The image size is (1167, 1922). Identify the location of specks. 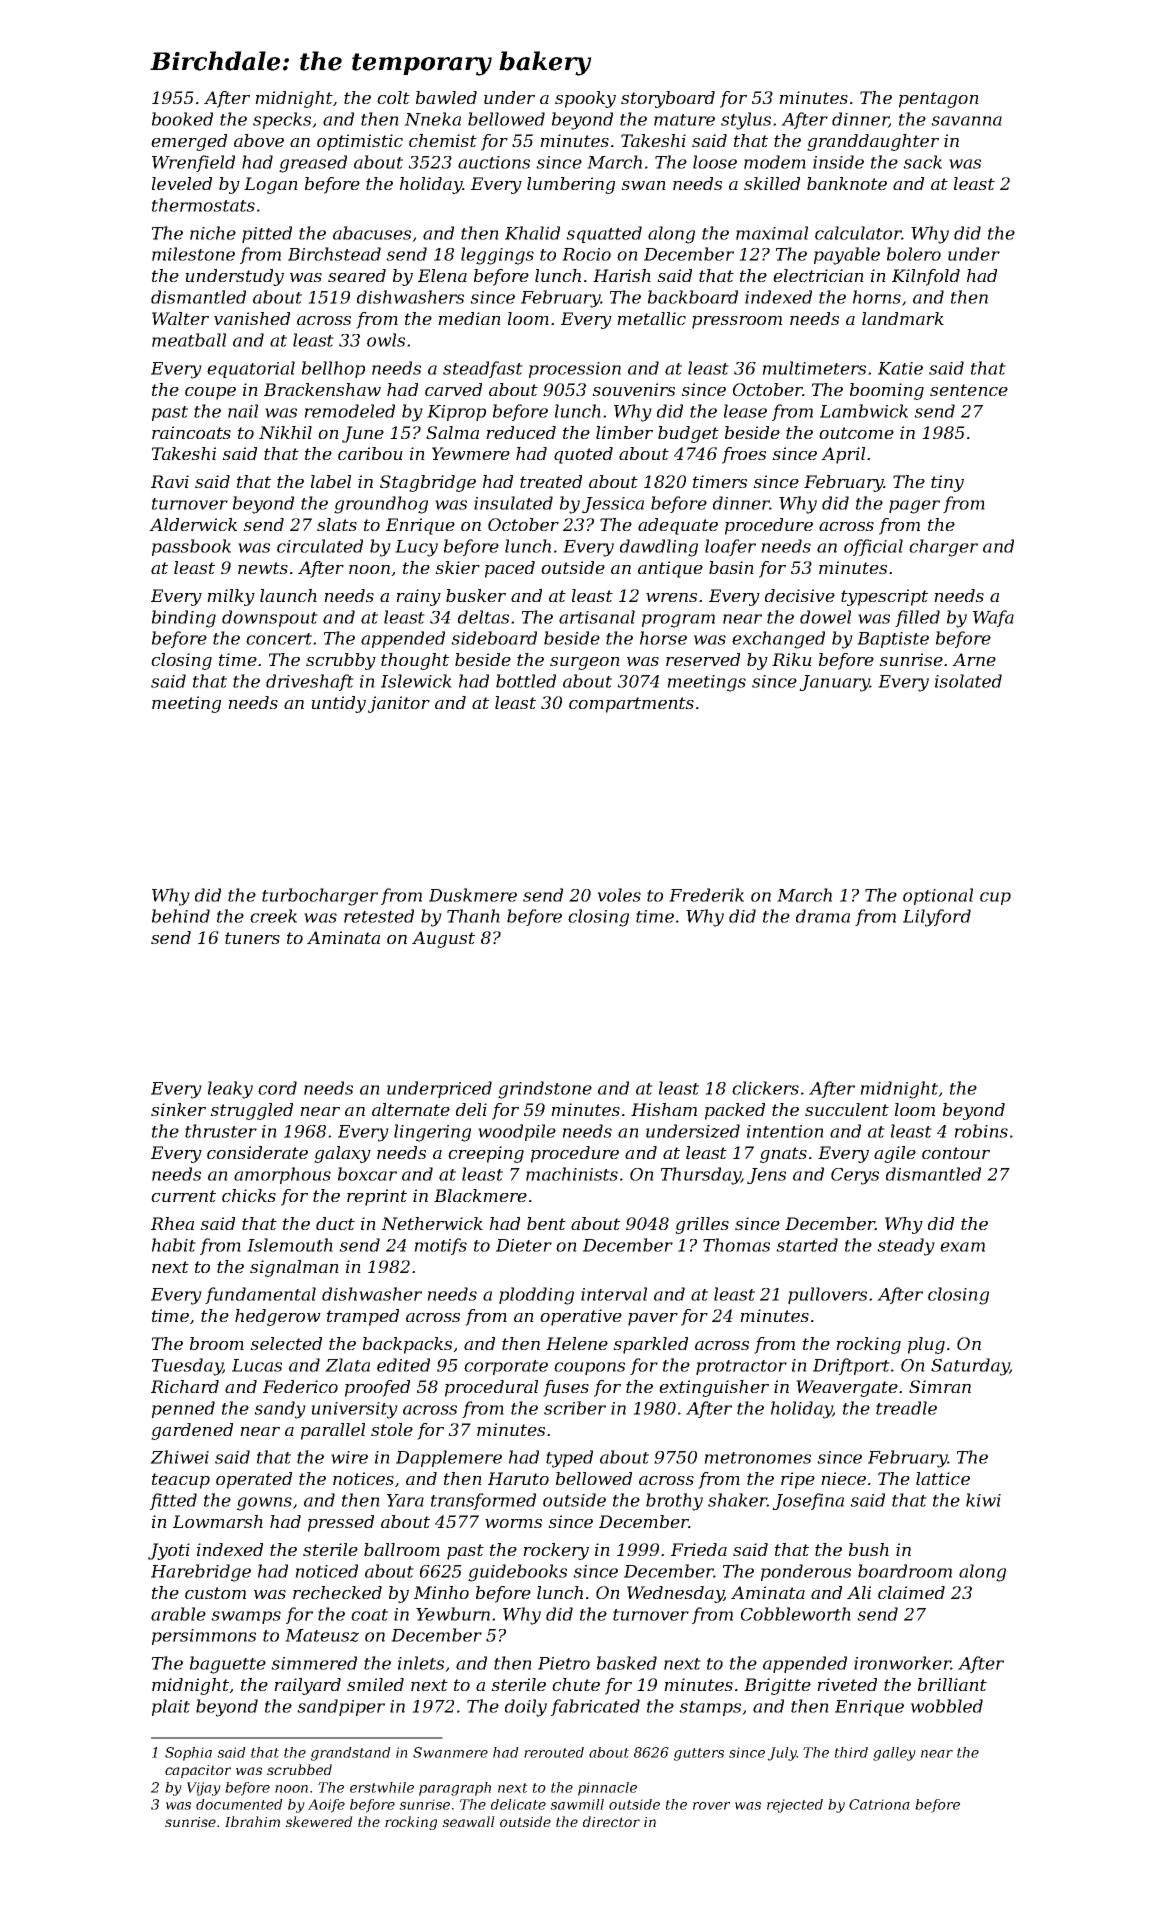
(282, 120).
